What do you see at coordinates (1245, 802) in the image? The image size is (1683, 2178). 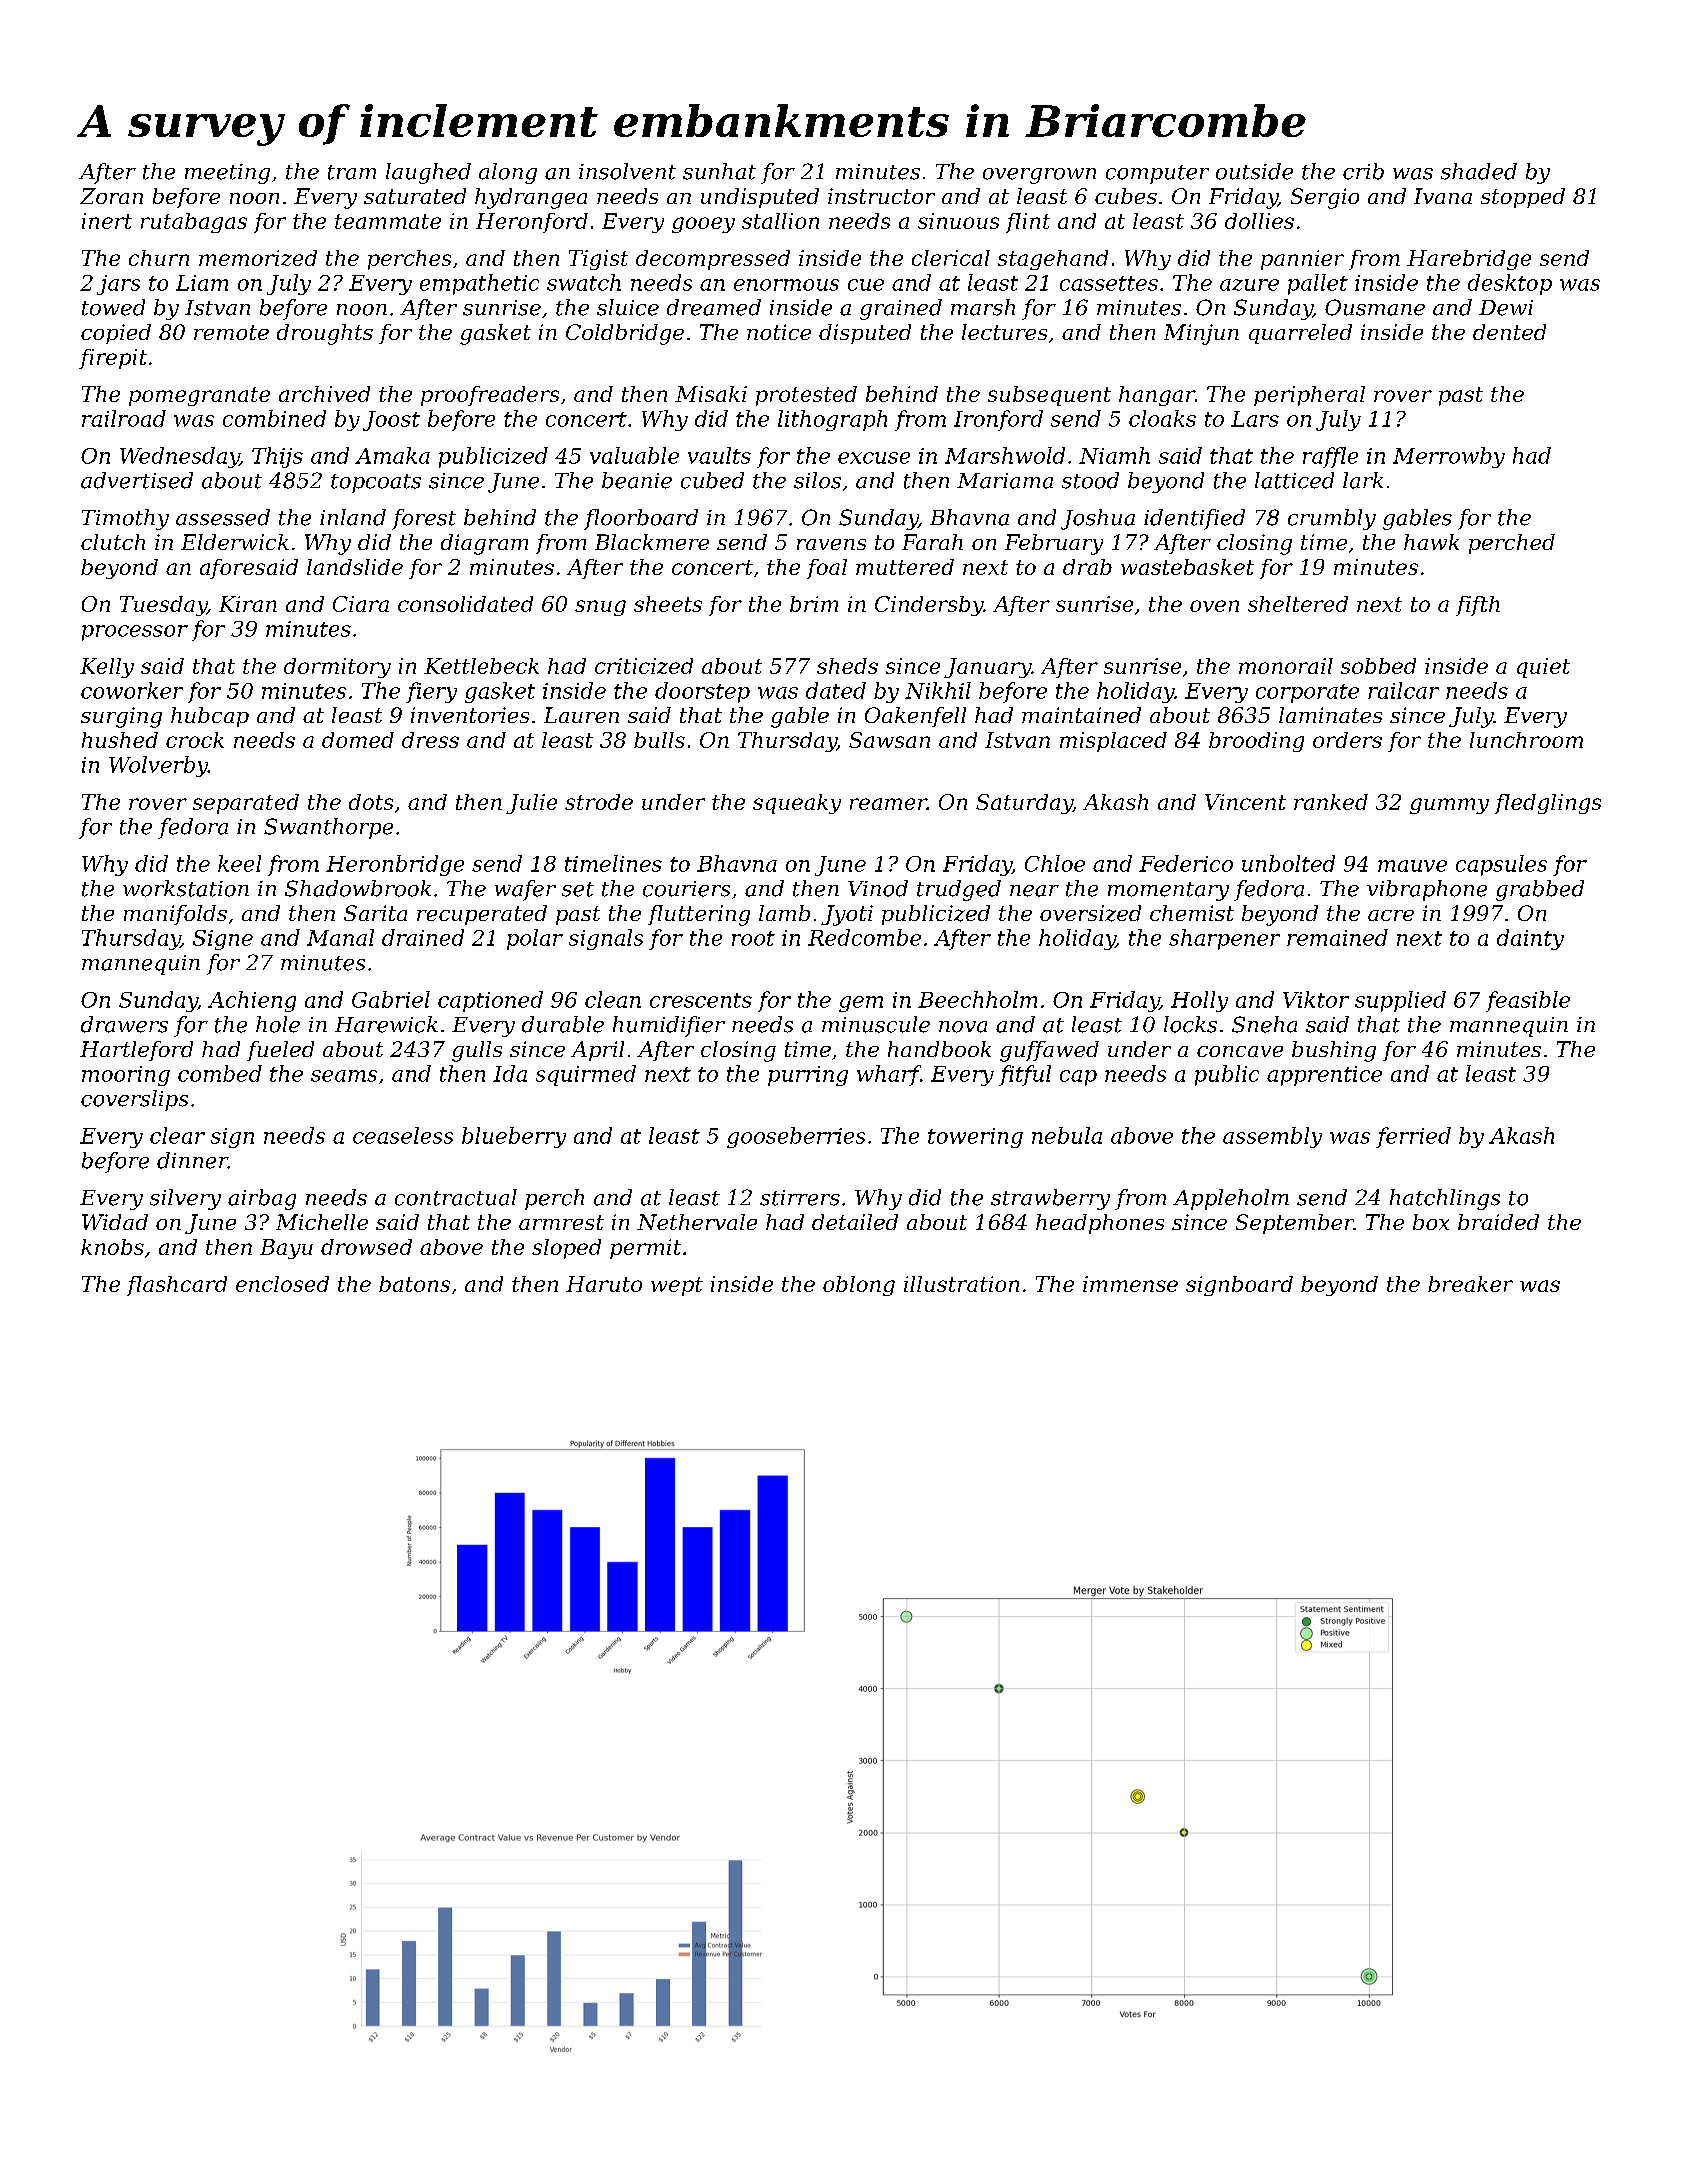 I see `Vincent` at bounding box center [1245, 802].
